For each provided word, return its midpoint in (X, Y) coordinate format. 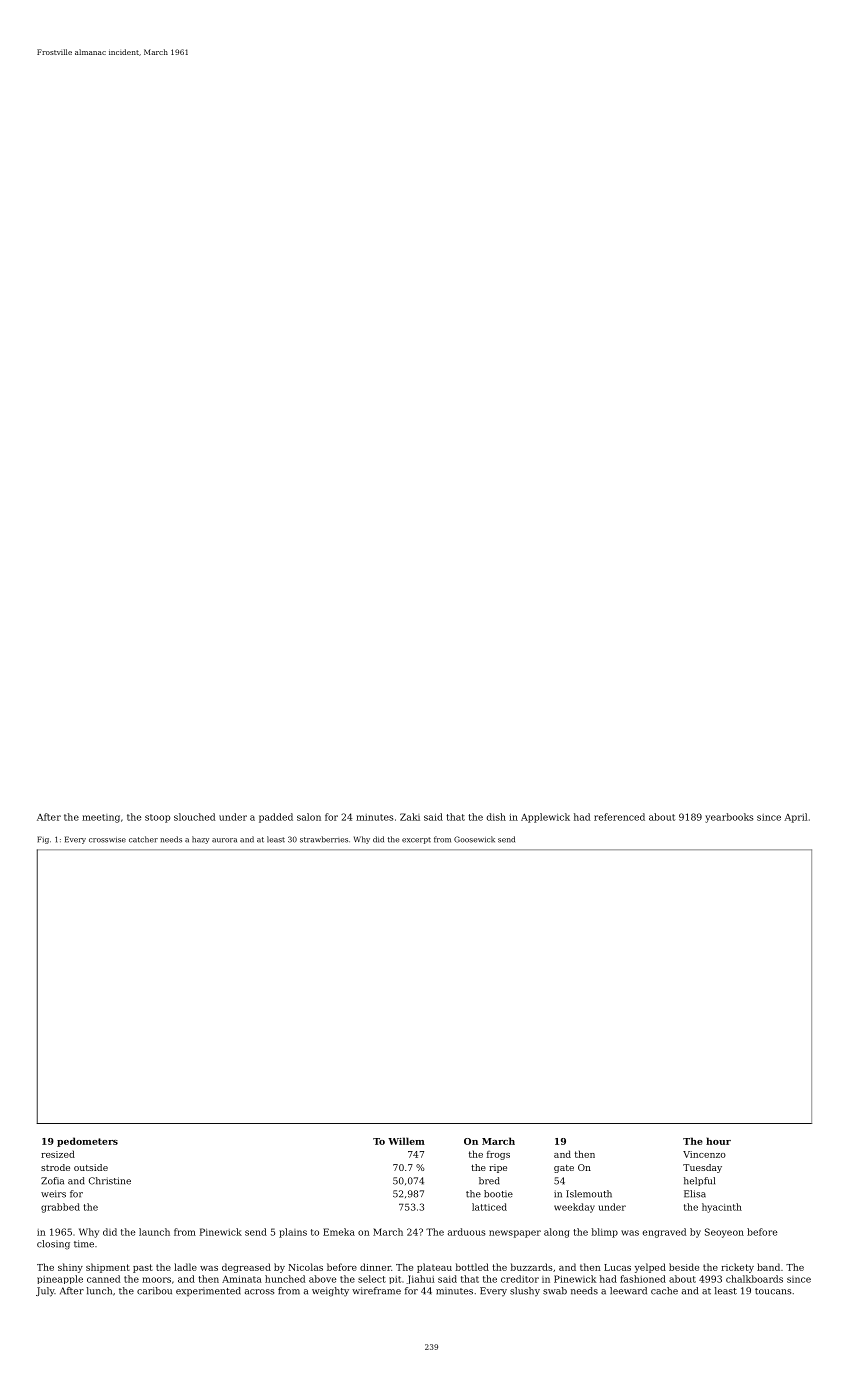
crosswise (107, 840)
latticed (489, 1207)
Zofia (52, 1181)
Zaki (410, 817)
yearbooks (729, 818)
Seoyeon (724, 1233)
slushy (525, 1292)
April (795, 818)
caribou (154, 1291)
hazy (200, 840)
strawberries (324, 839)
